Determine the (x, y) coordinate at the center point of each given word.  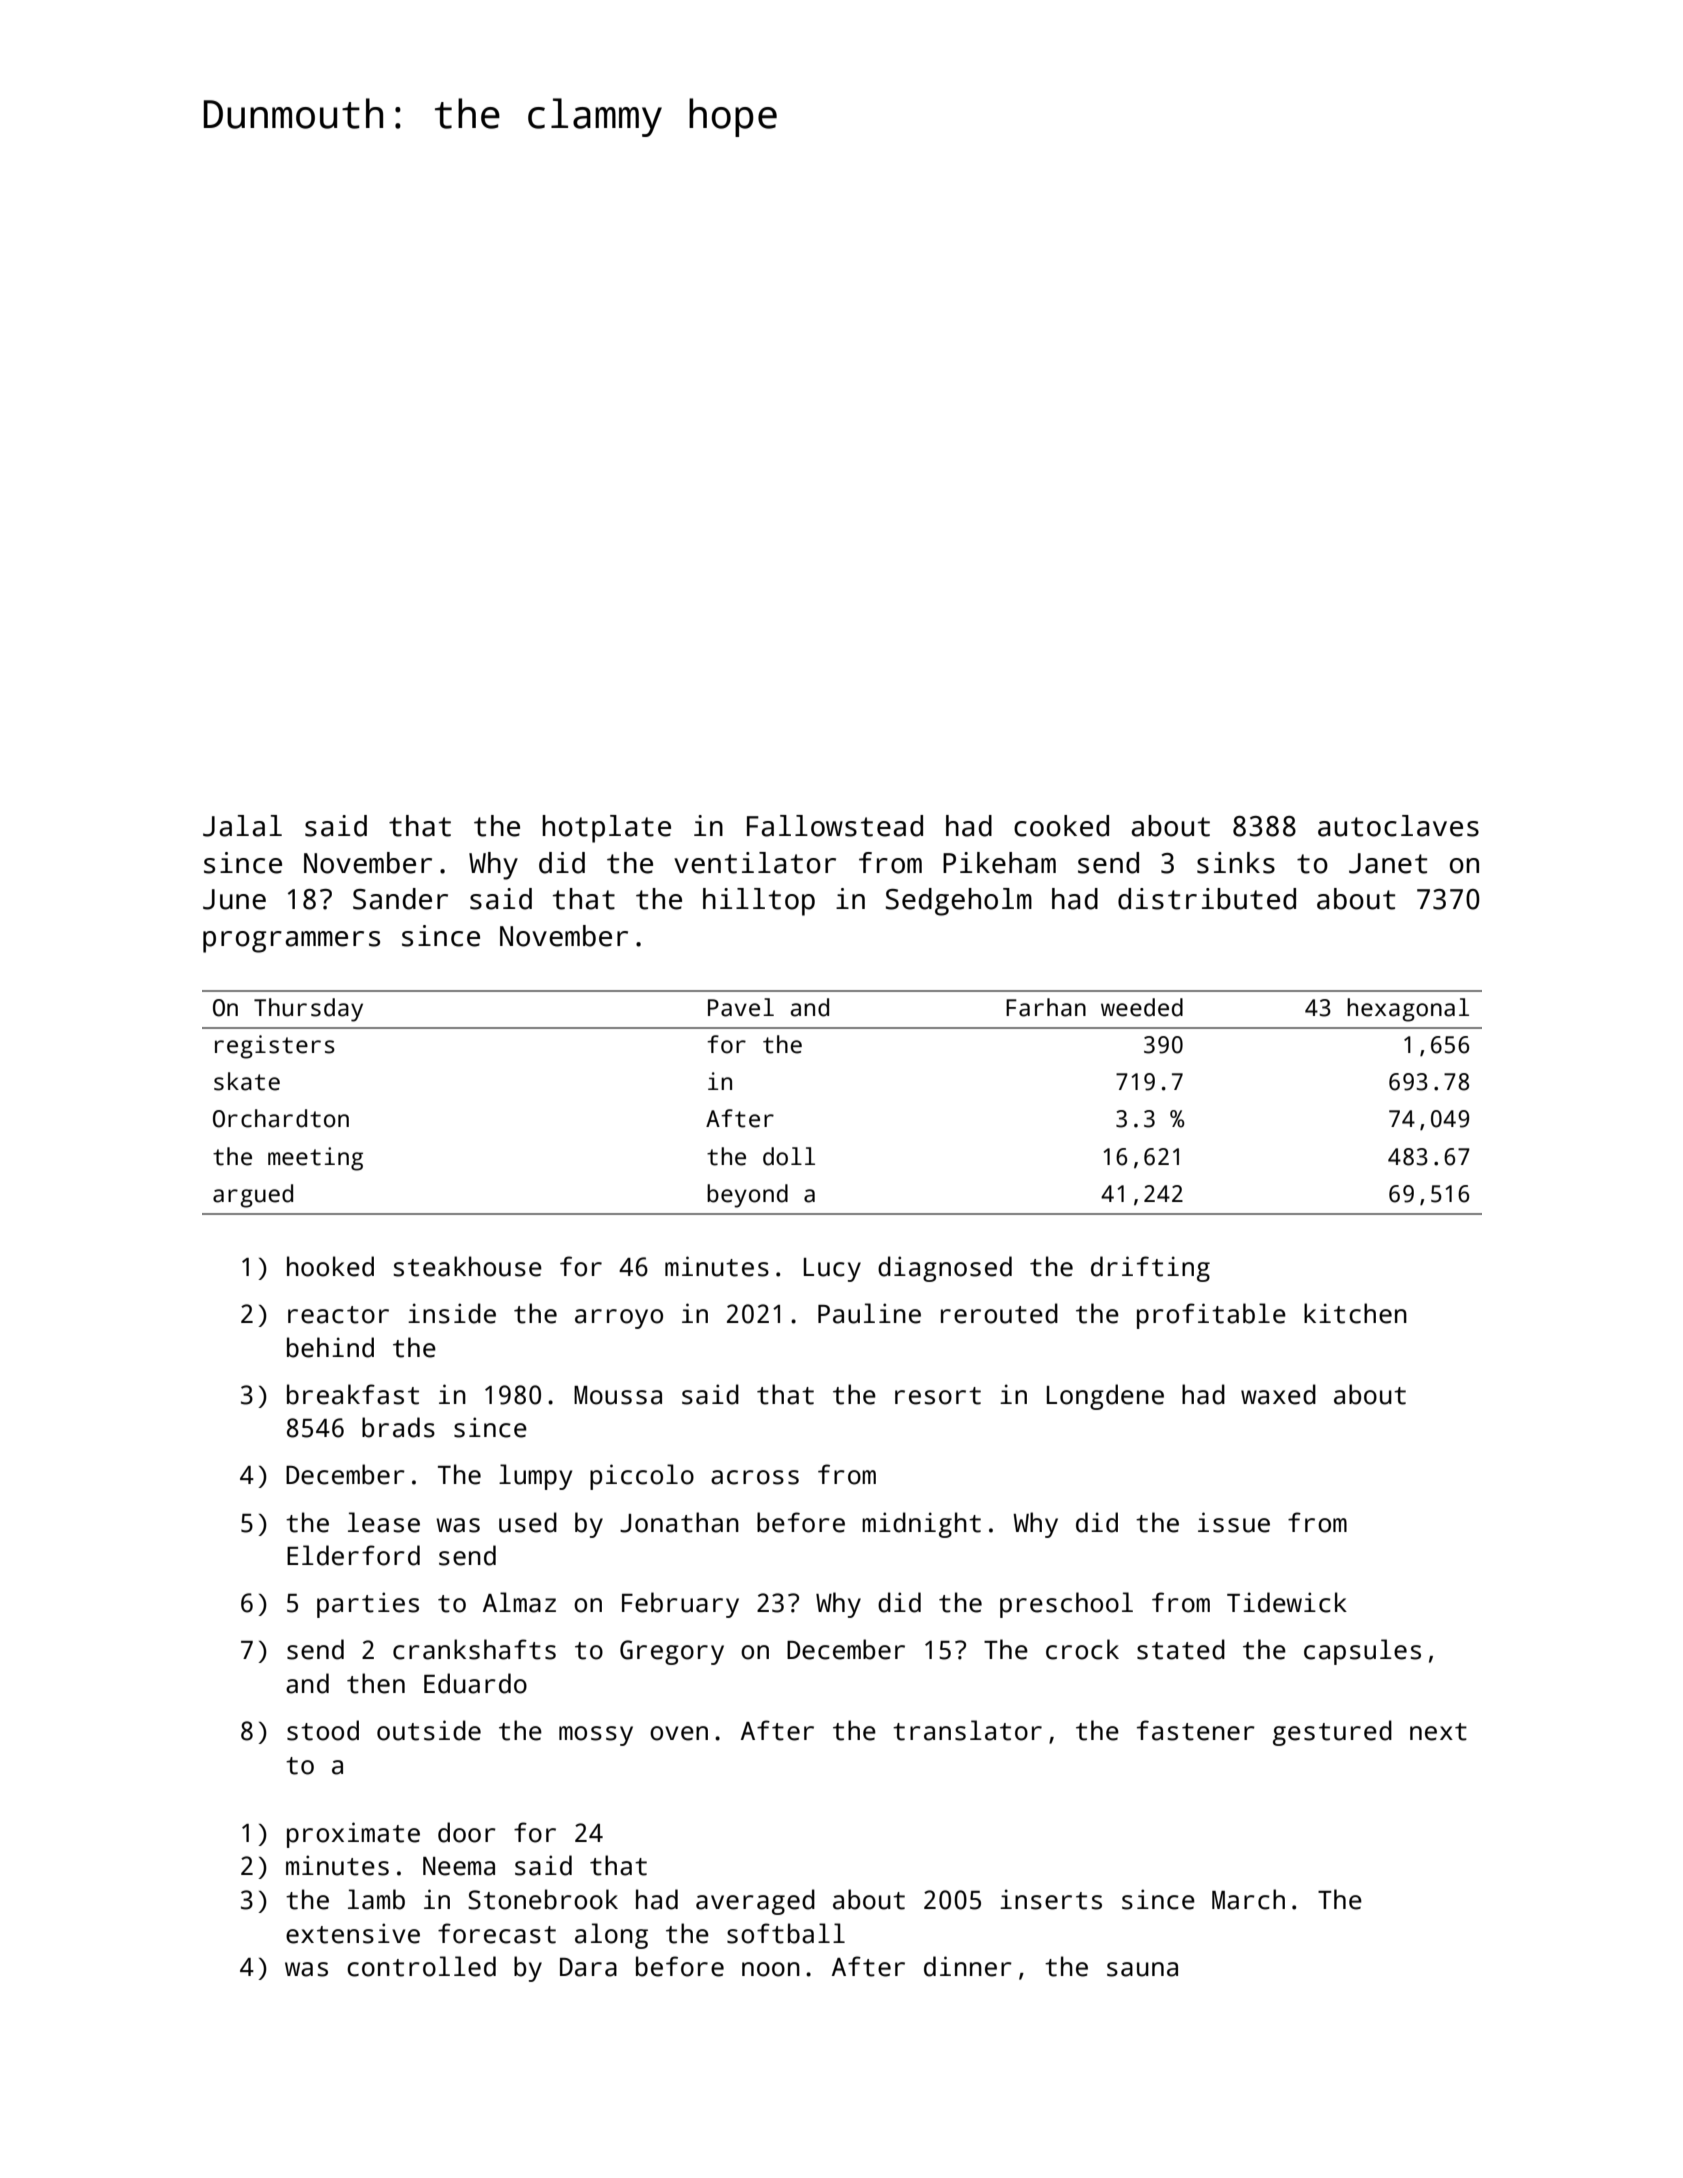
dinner (968, 1966)
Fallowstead (835, 826)
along (611, 1936)
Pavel (741, 1007)
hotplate (606, 829)
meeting (315, 1159)
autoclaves (1398, 826)
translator (967, 1730)
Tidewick (1287, 1602)
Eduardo (475, 1683)
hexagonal (1408, 1010)
